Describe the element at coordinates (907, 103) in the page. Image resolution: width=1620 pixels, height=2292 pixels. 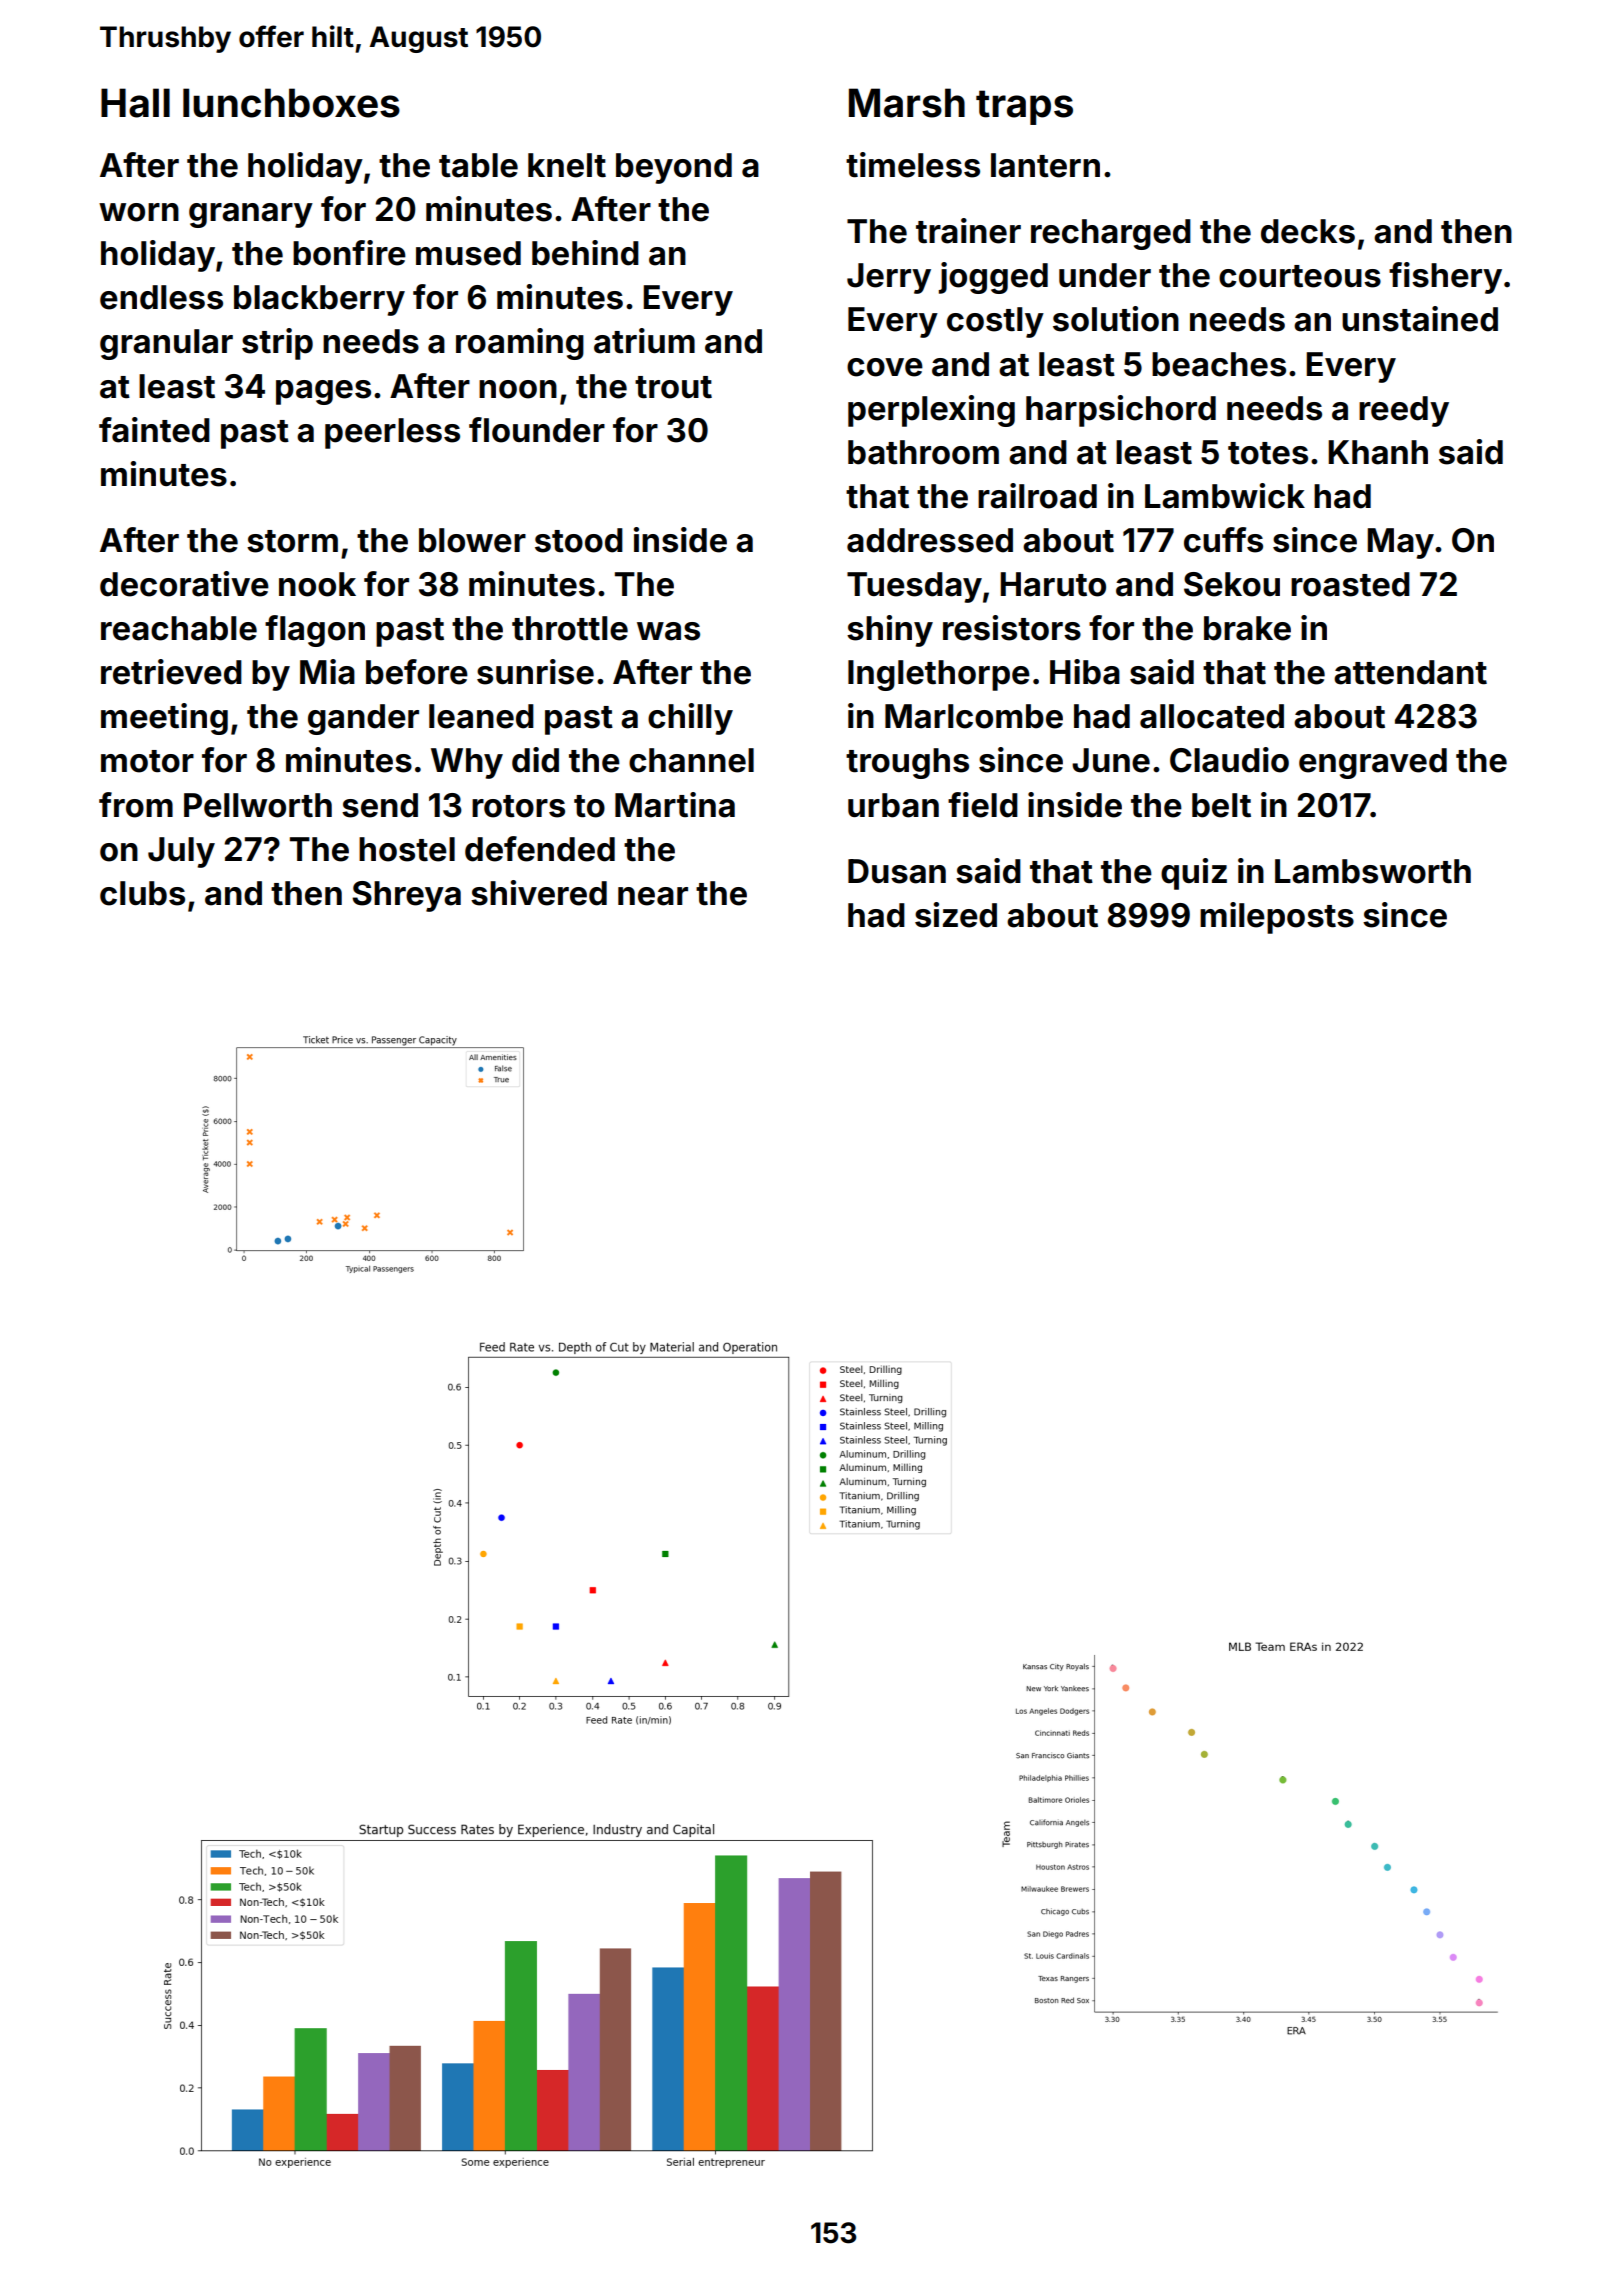
I see `Marsh` at that location.
